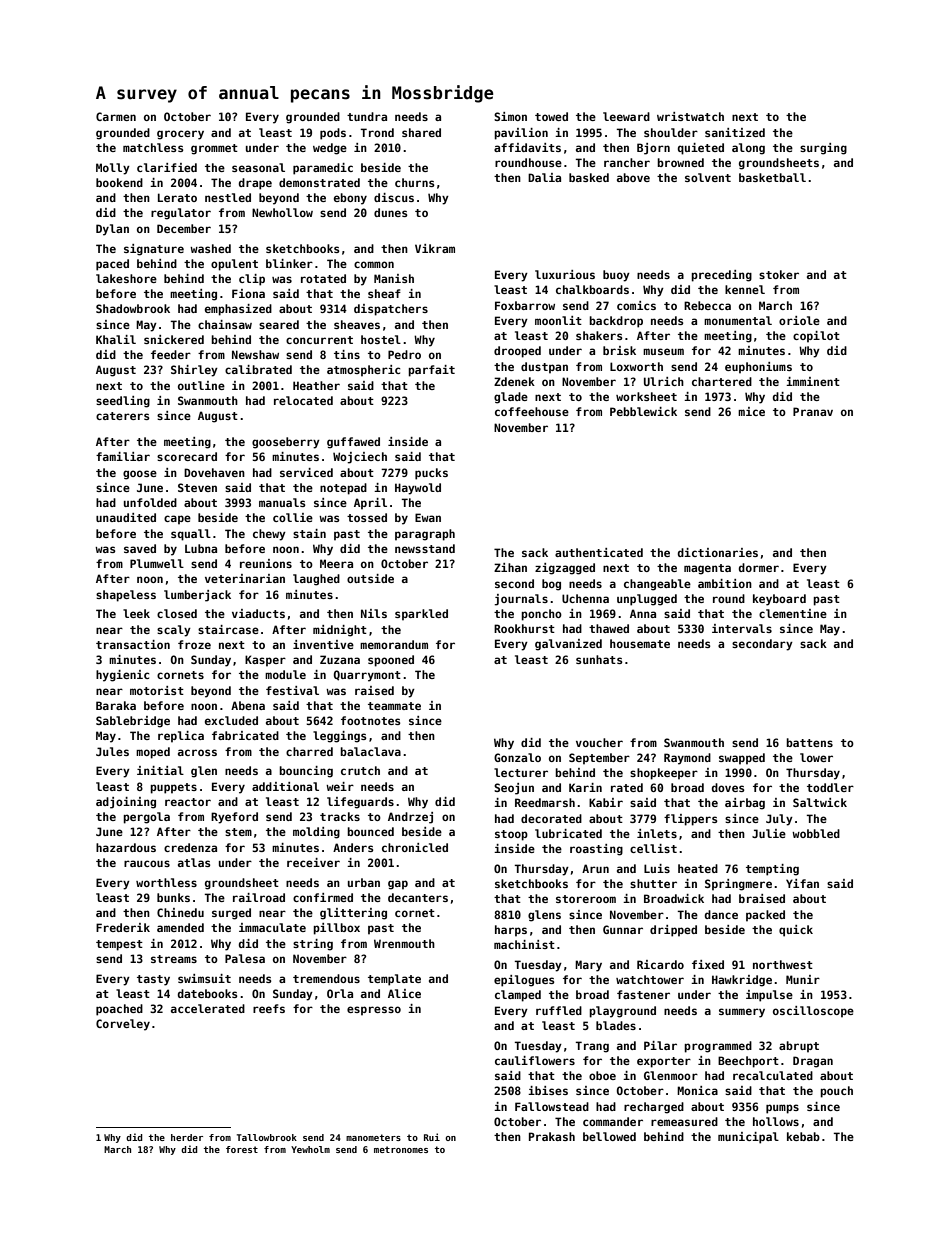 The height and width of the screenshot is (1233, 952). I want to click on battens, so click(809, 742).
